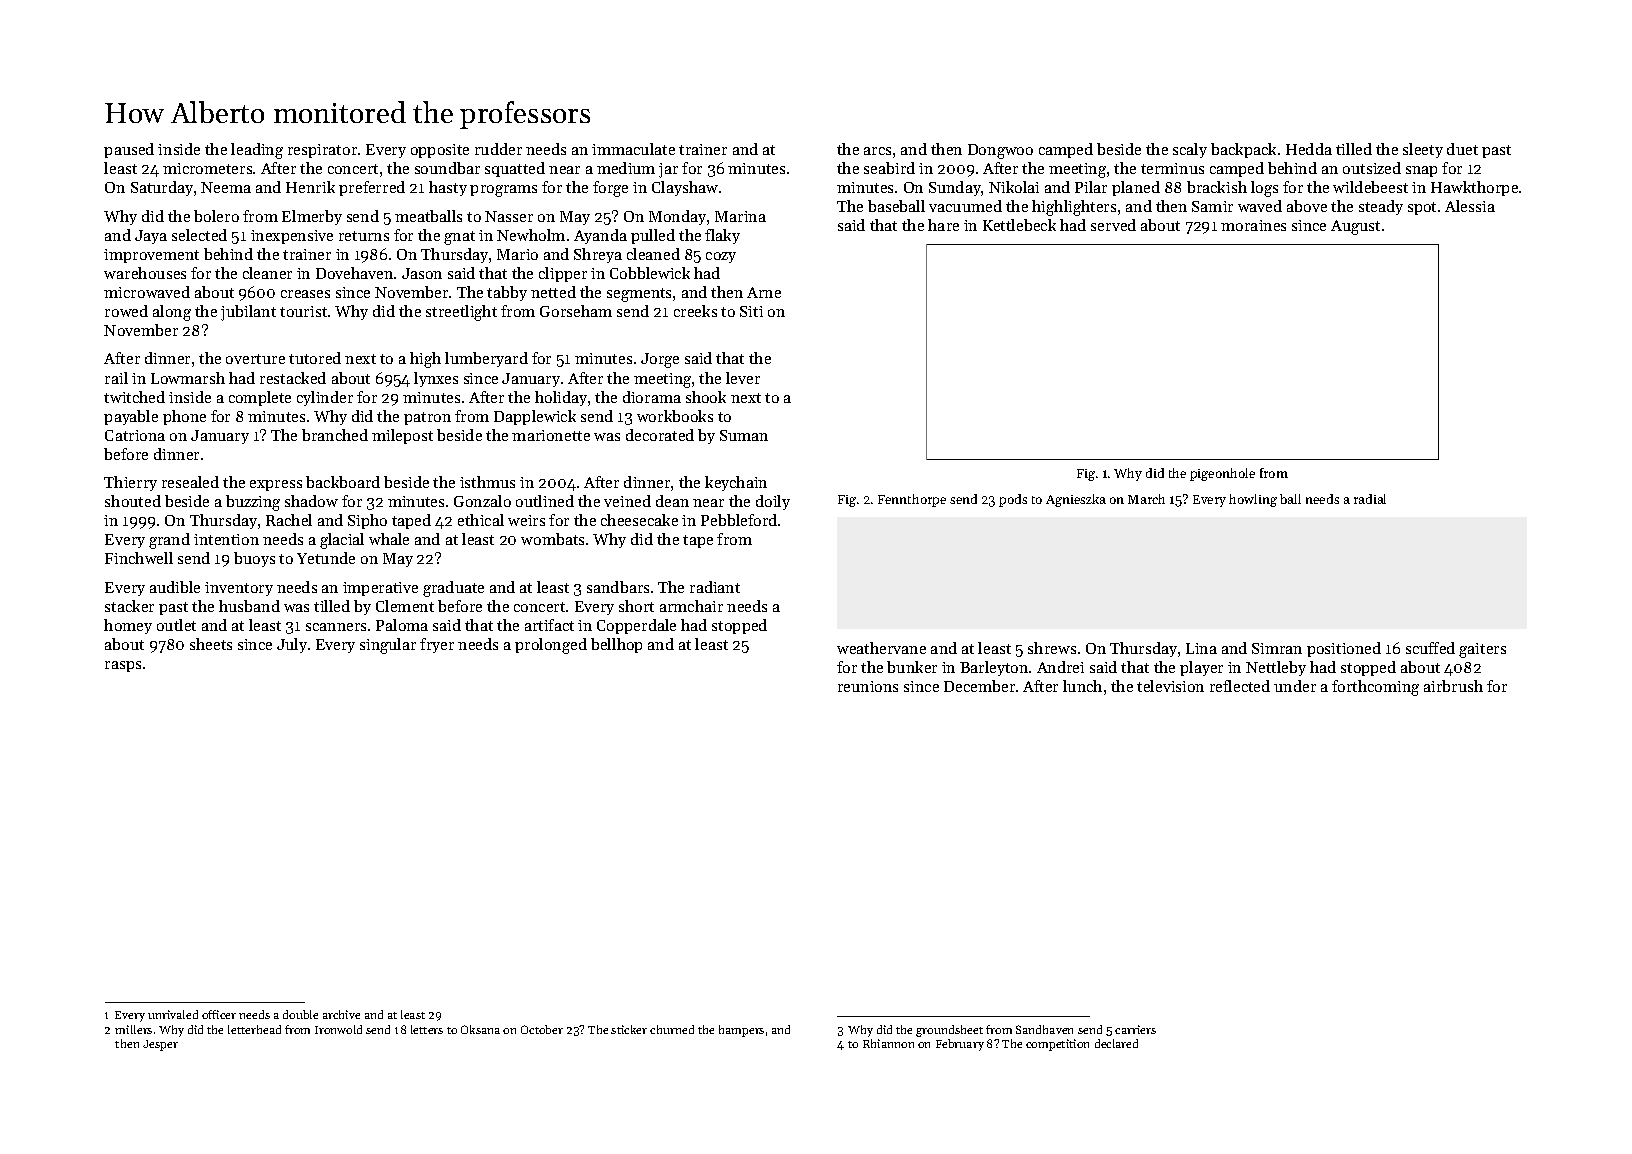  Describe the element at coordinates (1482, 650) in the screenshot. I see `gaiters` at that location.
